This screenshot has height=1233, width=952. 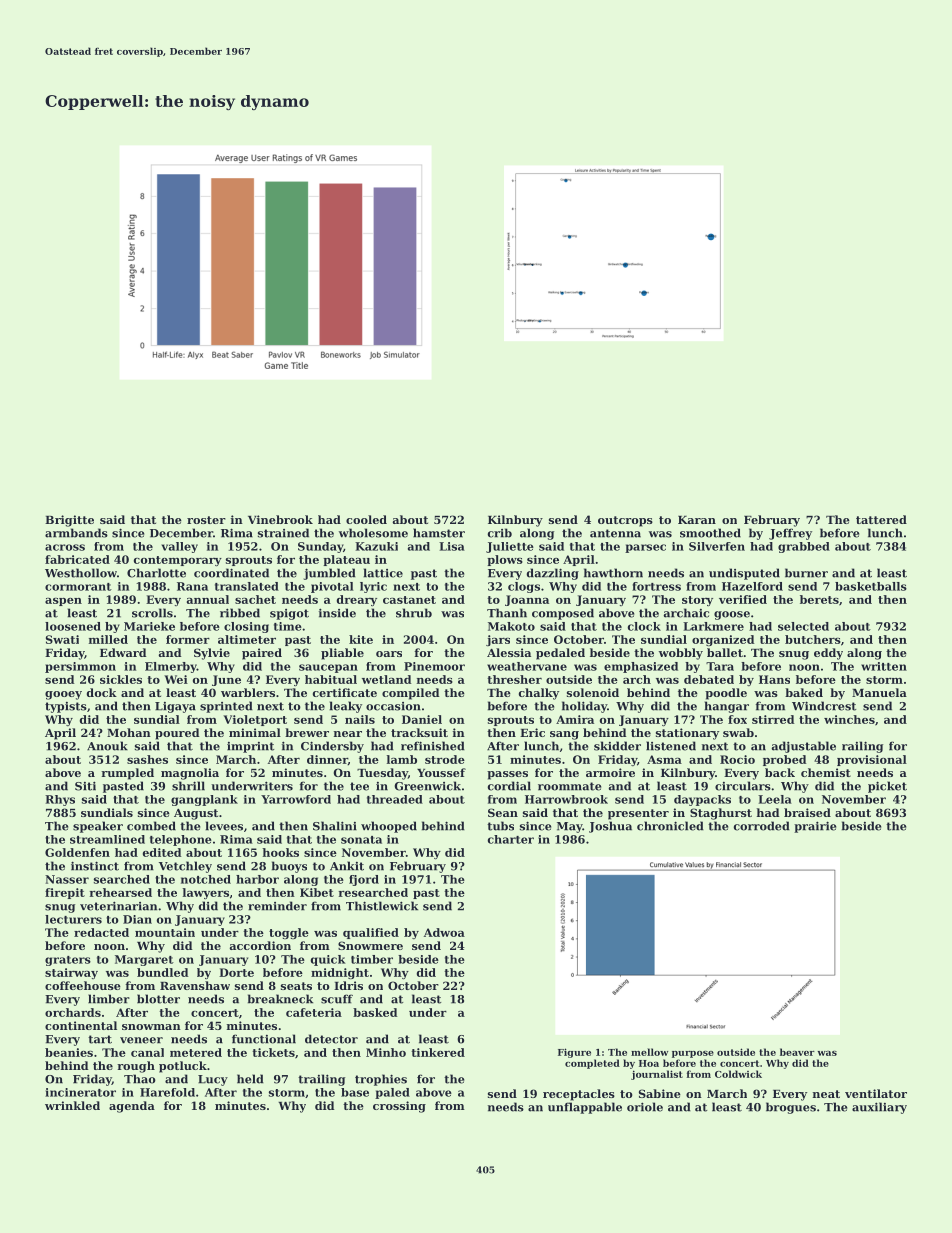 What do you see at coordinates (260, 945) in the screenshot?
I see `accordion` at bounding box center [260, 945].
